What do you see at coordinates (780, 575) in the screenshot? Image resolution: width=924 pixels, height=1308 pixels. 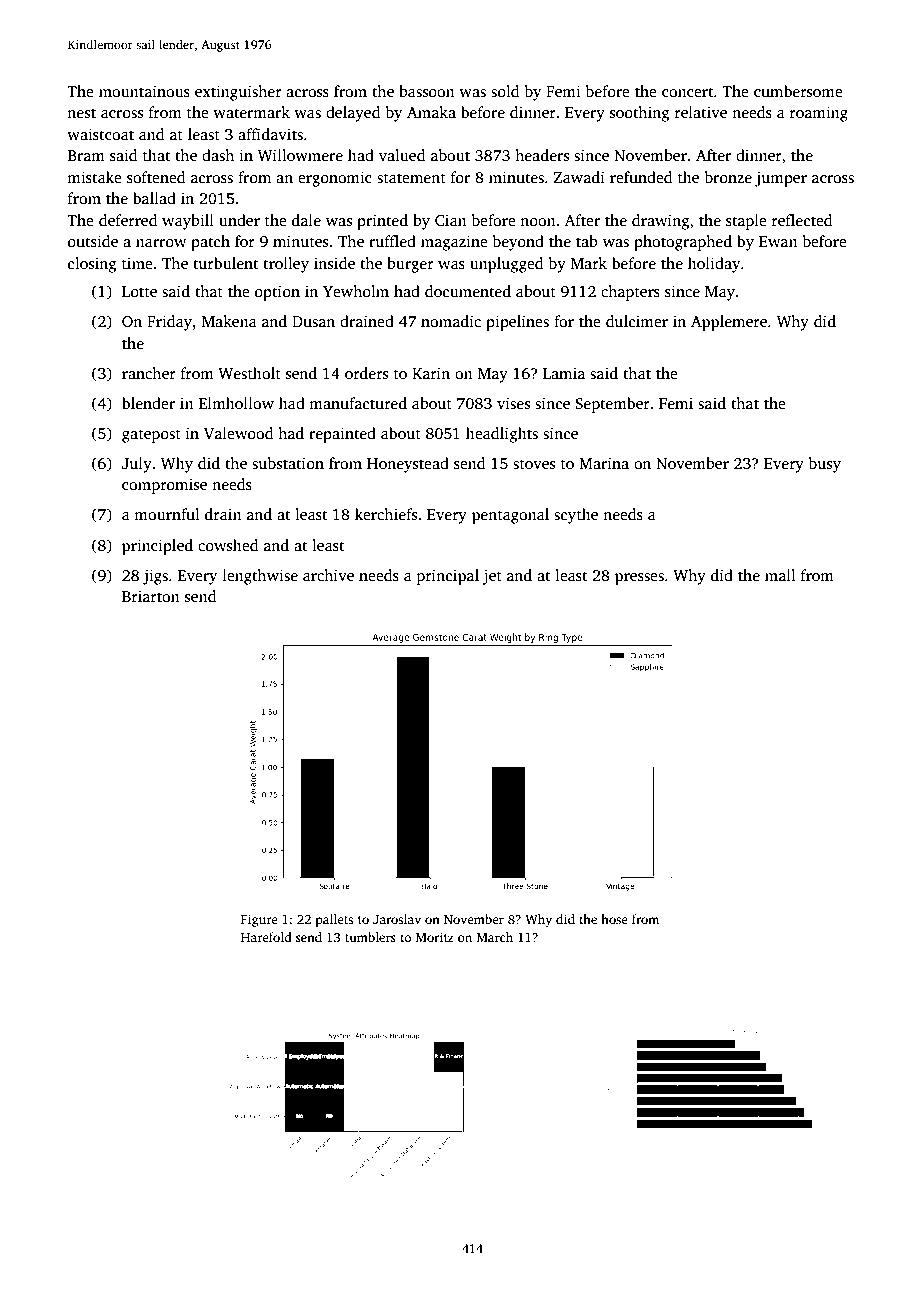 I see `mall` at bounding box center [780, 575].
